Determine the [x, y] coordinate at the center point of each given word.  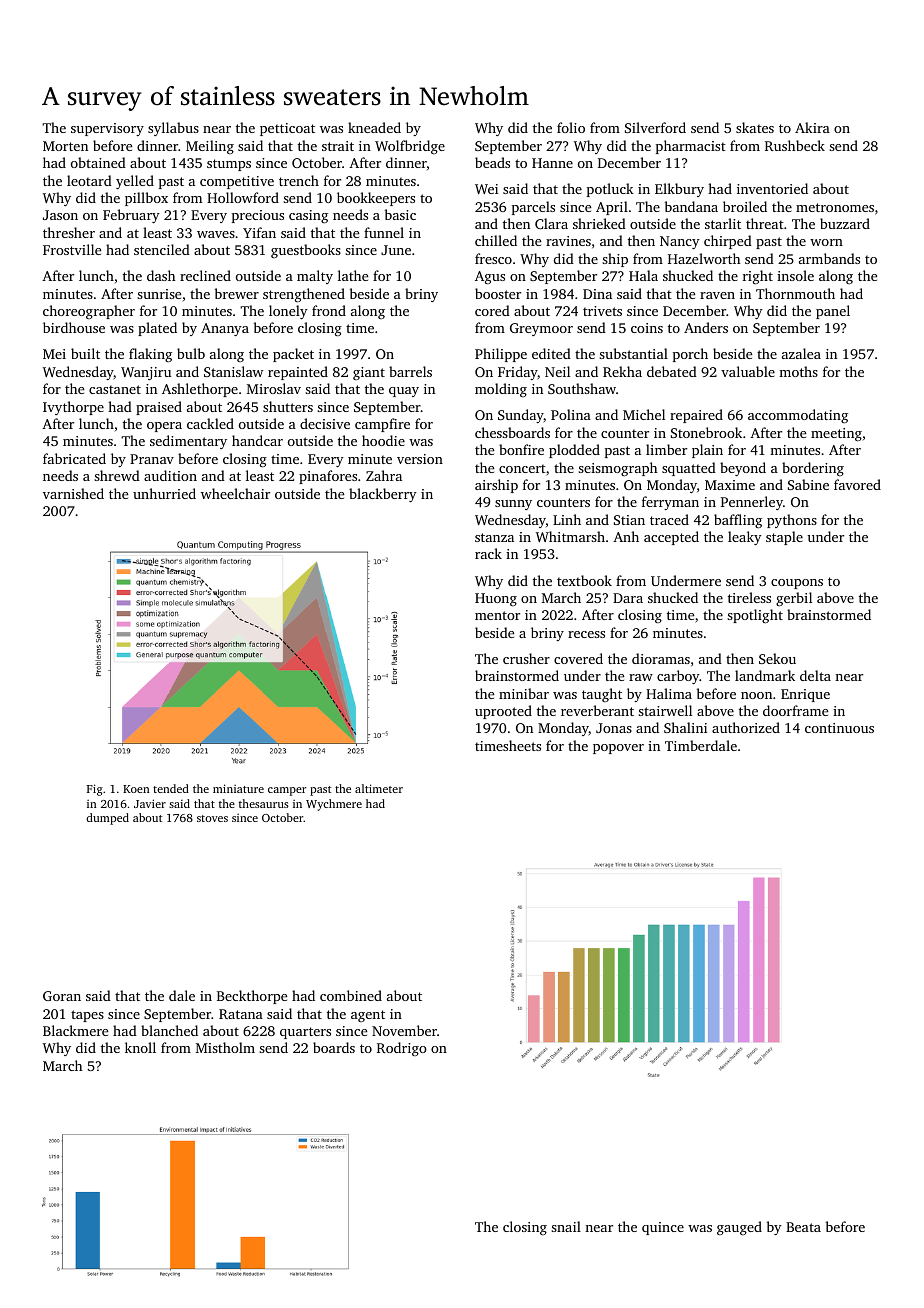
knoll [140, 1047]
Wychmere [334, 805]
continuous [839, 728]
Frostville [72, 249]
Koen [136, 789]
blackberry [383, 495]
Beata [803, 1227]
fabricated [74, 458]
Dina [597, 294]
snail [566, 1226]
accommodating [798, 416]
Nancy [680, 242]
